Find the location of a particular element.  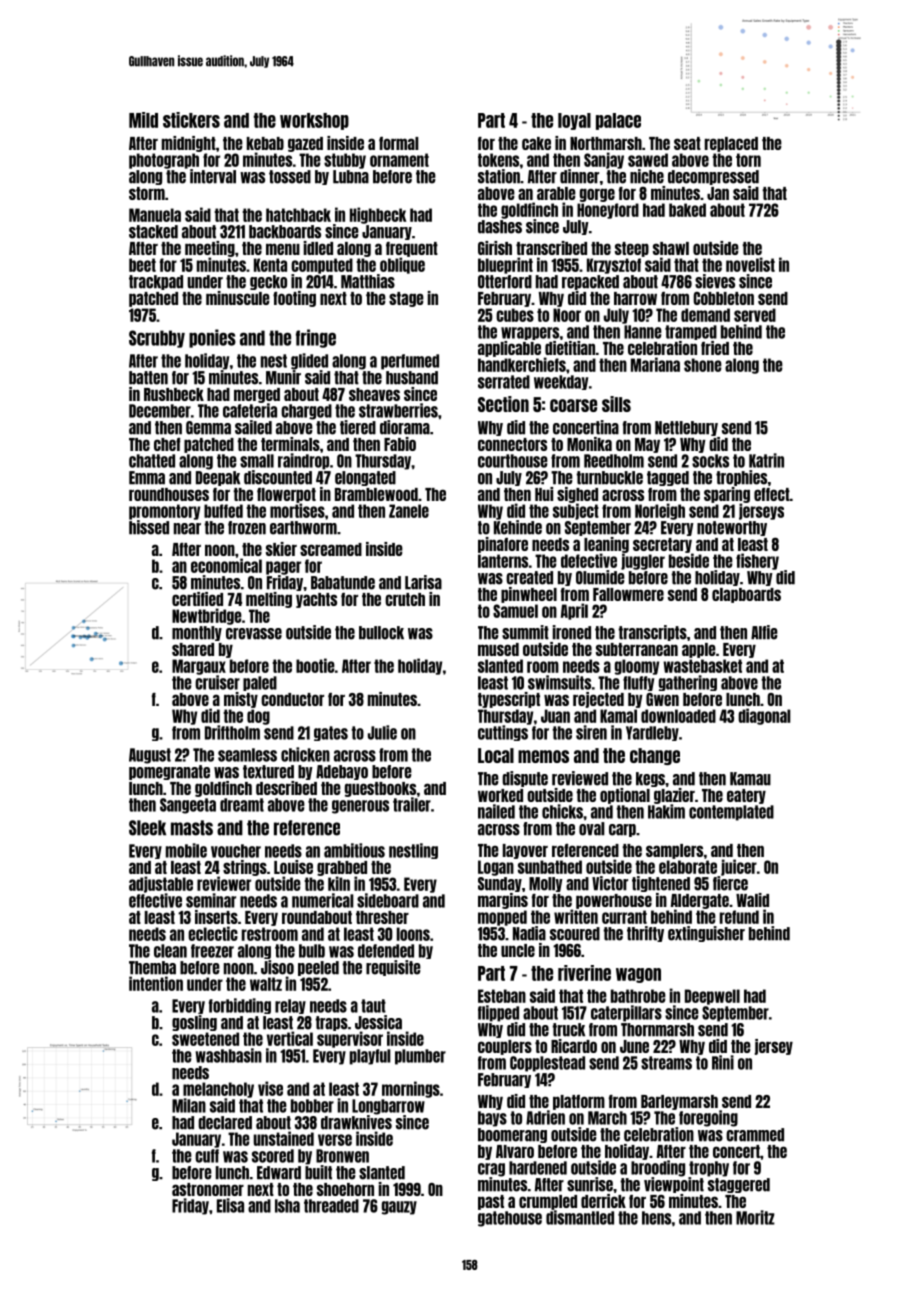

replaced is located at coordinates (731, 144).
